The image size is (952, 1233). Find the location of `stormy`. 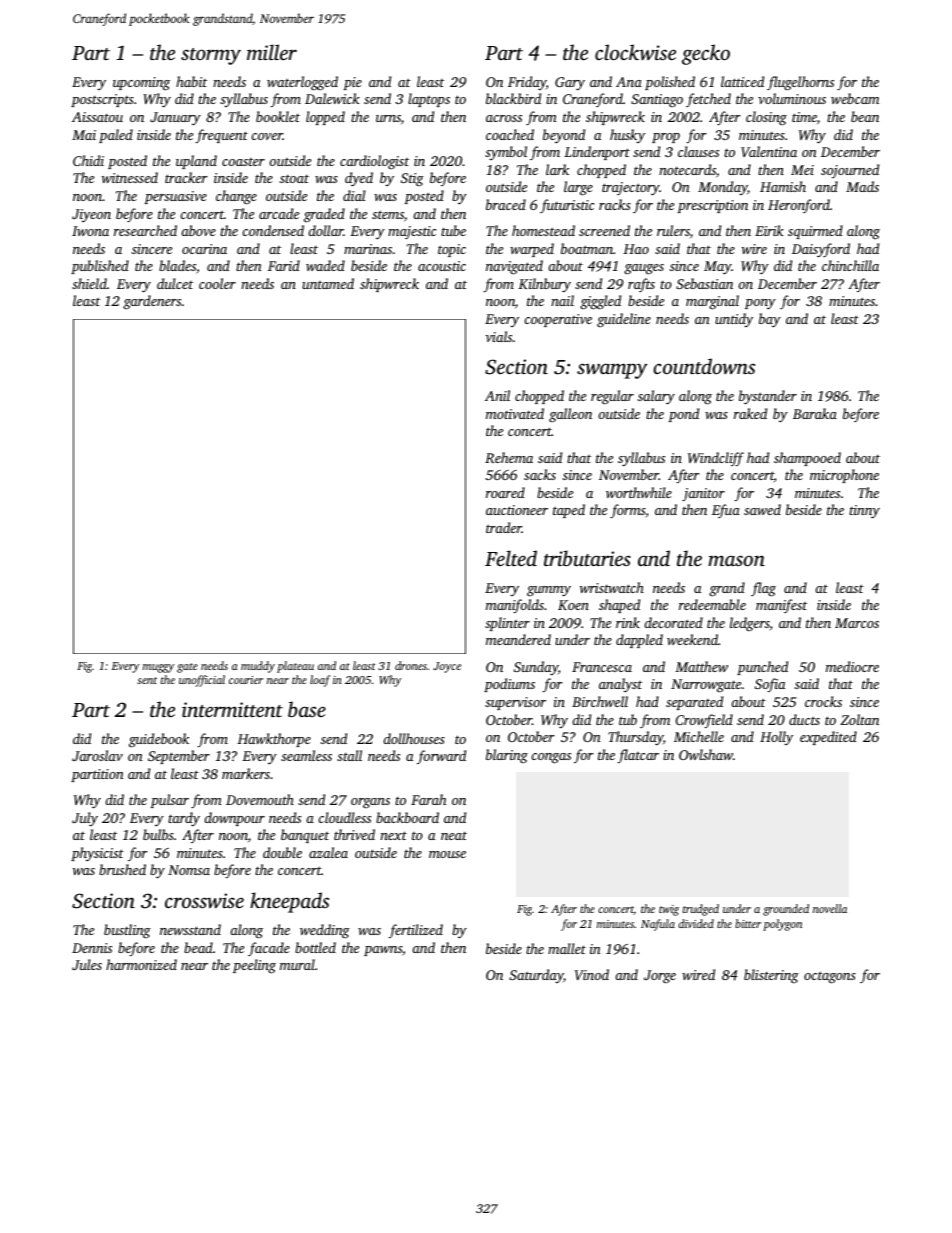

stormy is located at coordinates (211, 56).
